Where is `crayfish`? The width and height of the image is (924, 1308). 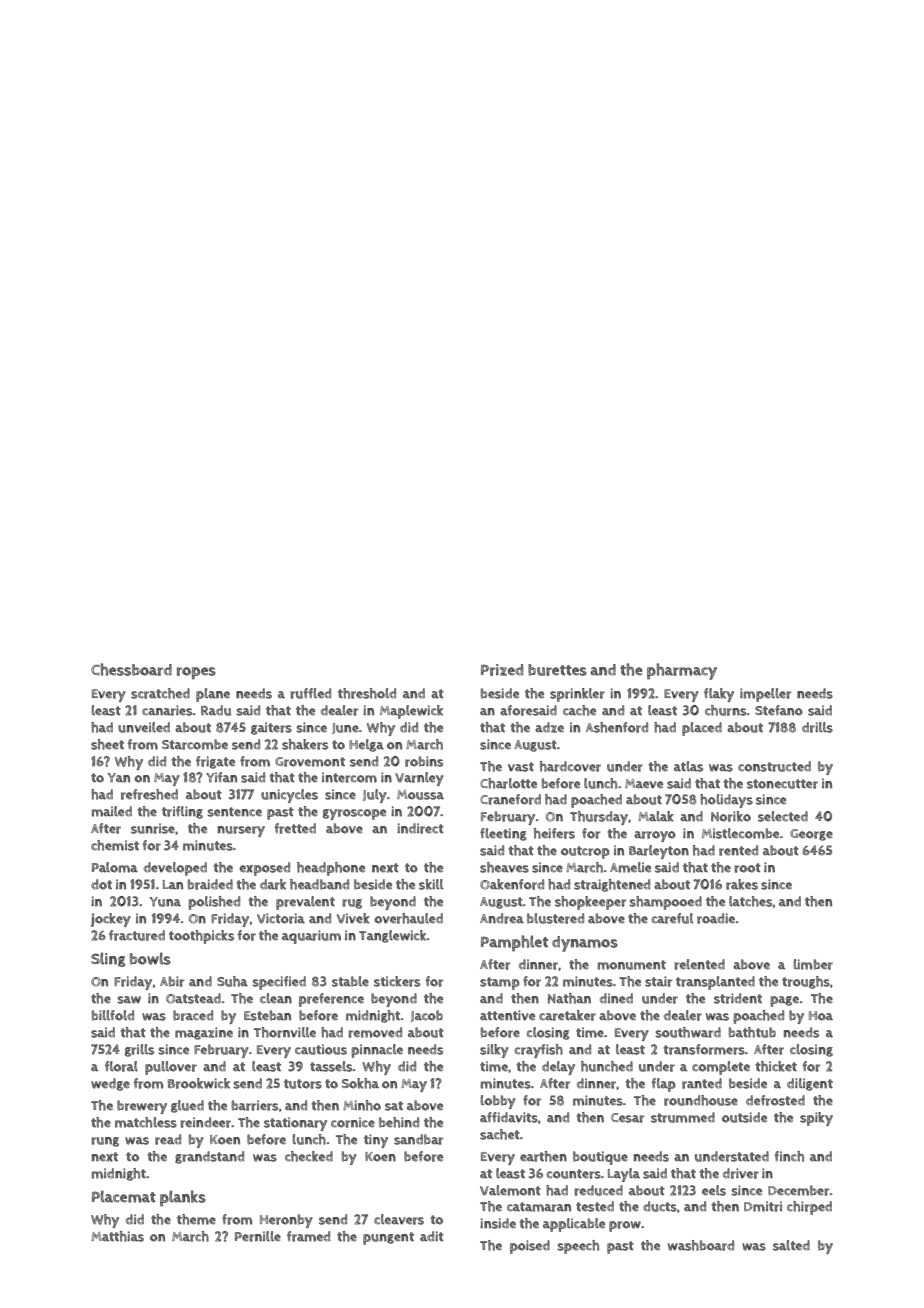
crayfish is located at coordinates (539, 1051).
